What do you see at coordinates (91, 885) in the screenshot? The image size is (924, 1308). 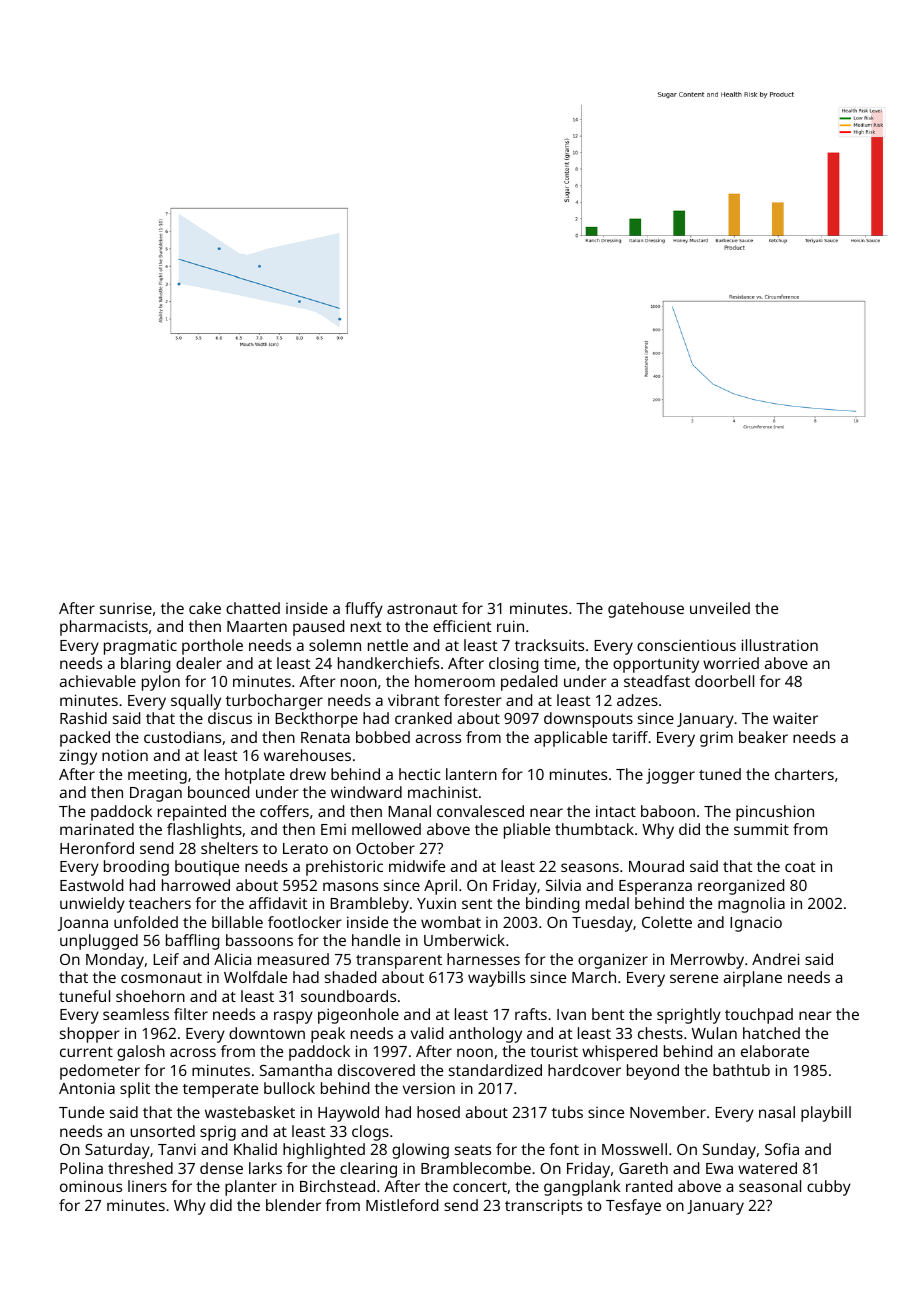 I see `Eastwold` at bounding box center [91, 885].
